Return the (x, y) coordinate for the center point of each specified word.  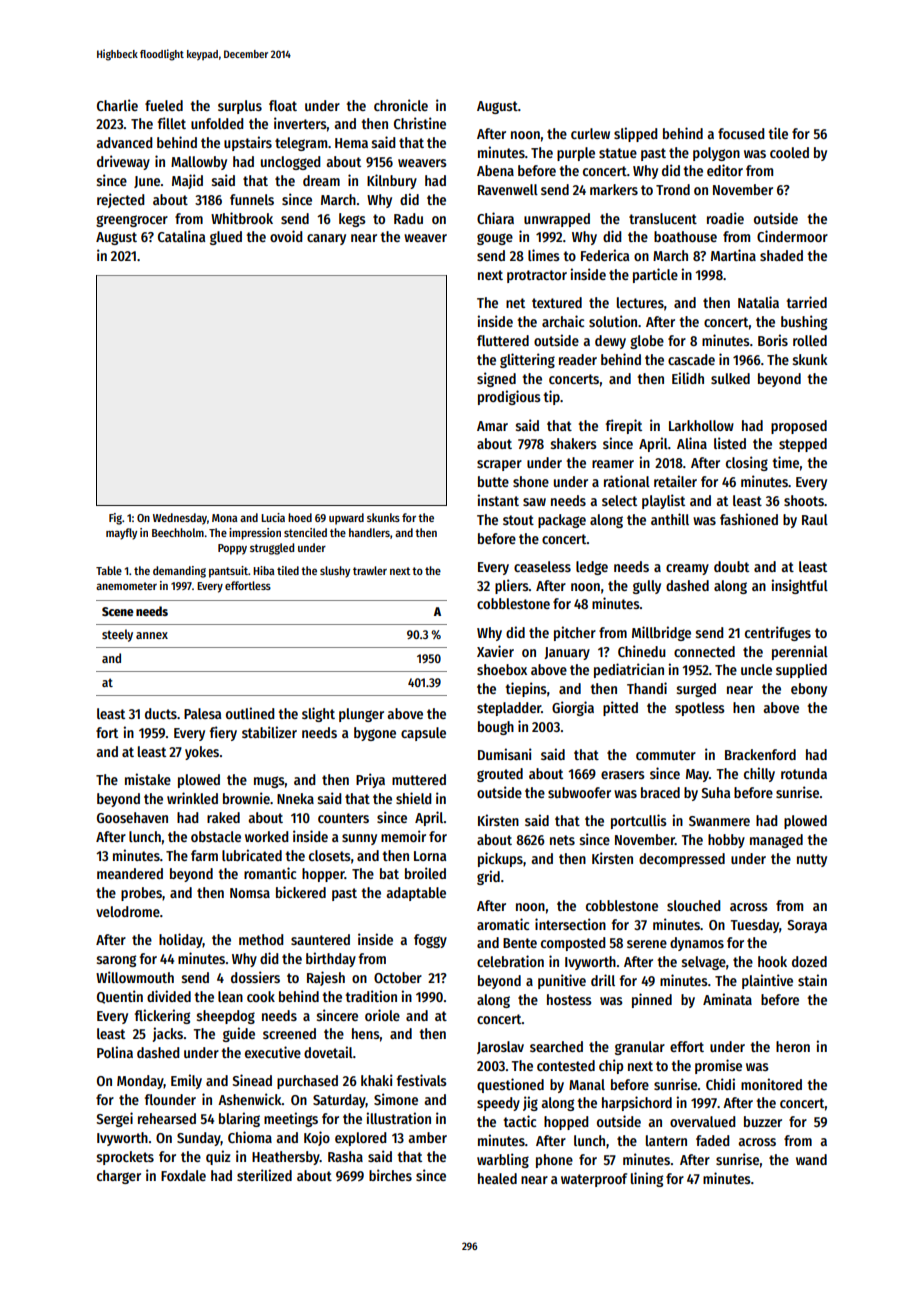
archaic (563, 321)
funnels (252, 199)
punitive (562, 981)
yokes (202, 753)
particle (655, 275)
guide (239, 1034)
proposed (799, 427)
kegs (352, 220)
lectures (640, 302)
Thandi (647, 688)
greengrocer (132, 221)
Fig (115, 519)
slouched (694, 905)
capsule (423, 734)
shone (531, 481)
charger (119, 1177)
